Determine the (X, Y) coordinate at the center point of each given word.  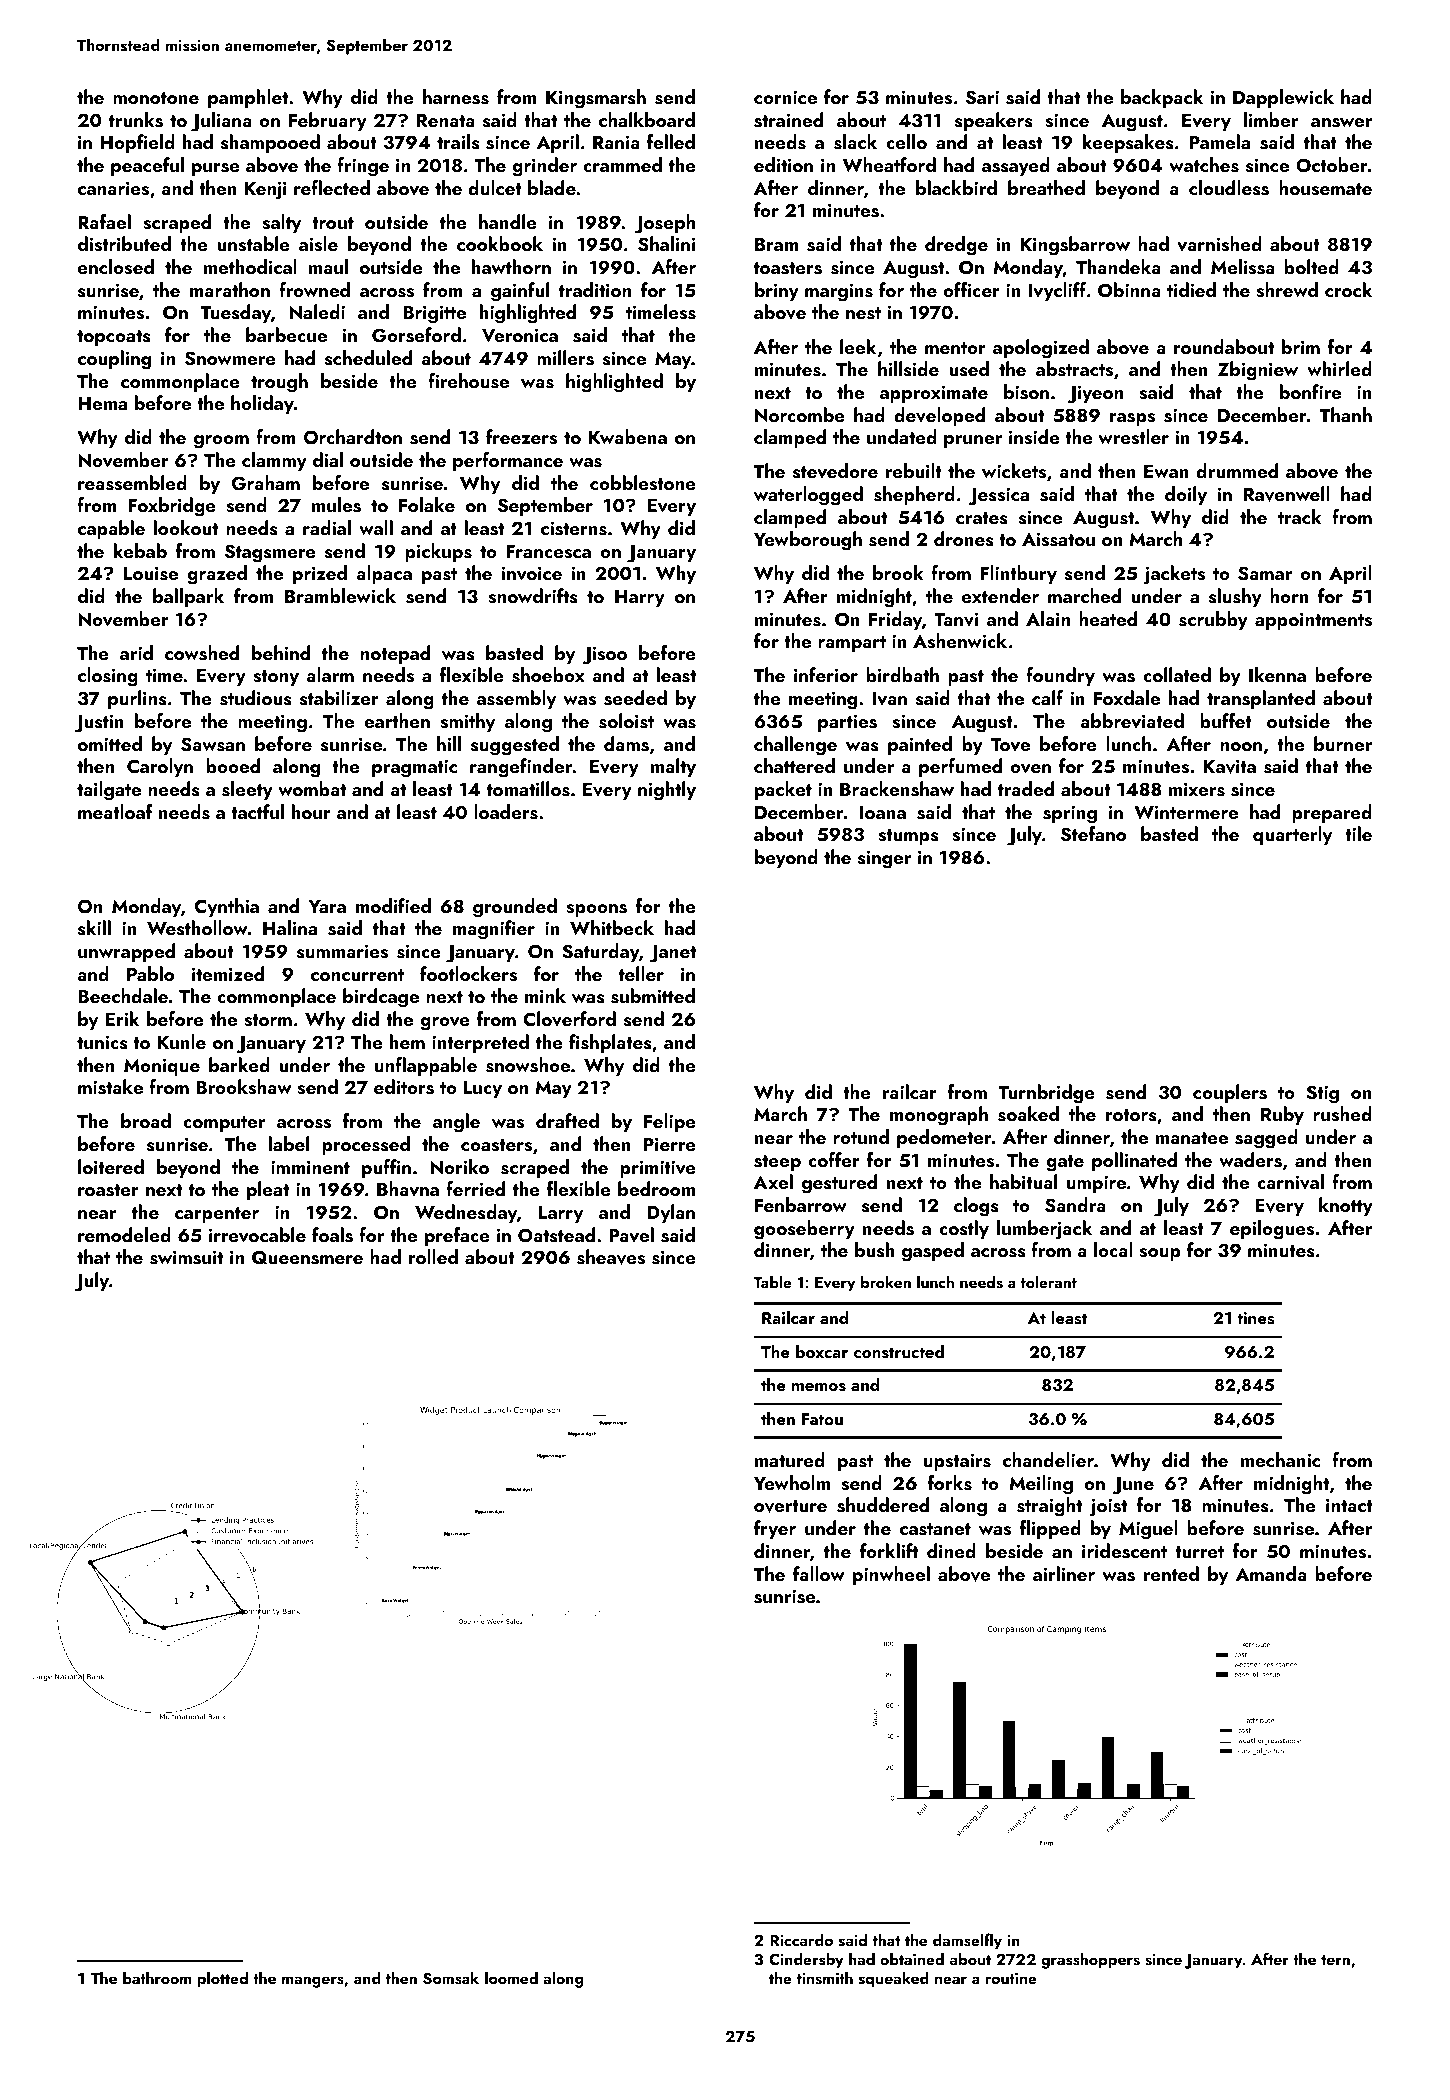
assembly (516, 699)
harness (456, 97)
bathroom (157, 1977)
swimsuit (186, 1257)
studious (256, 698)
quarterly (1292, 835)
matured (790, 1459)
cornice (785, 97)
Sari (982, 97)
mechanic (1280, 1459)
